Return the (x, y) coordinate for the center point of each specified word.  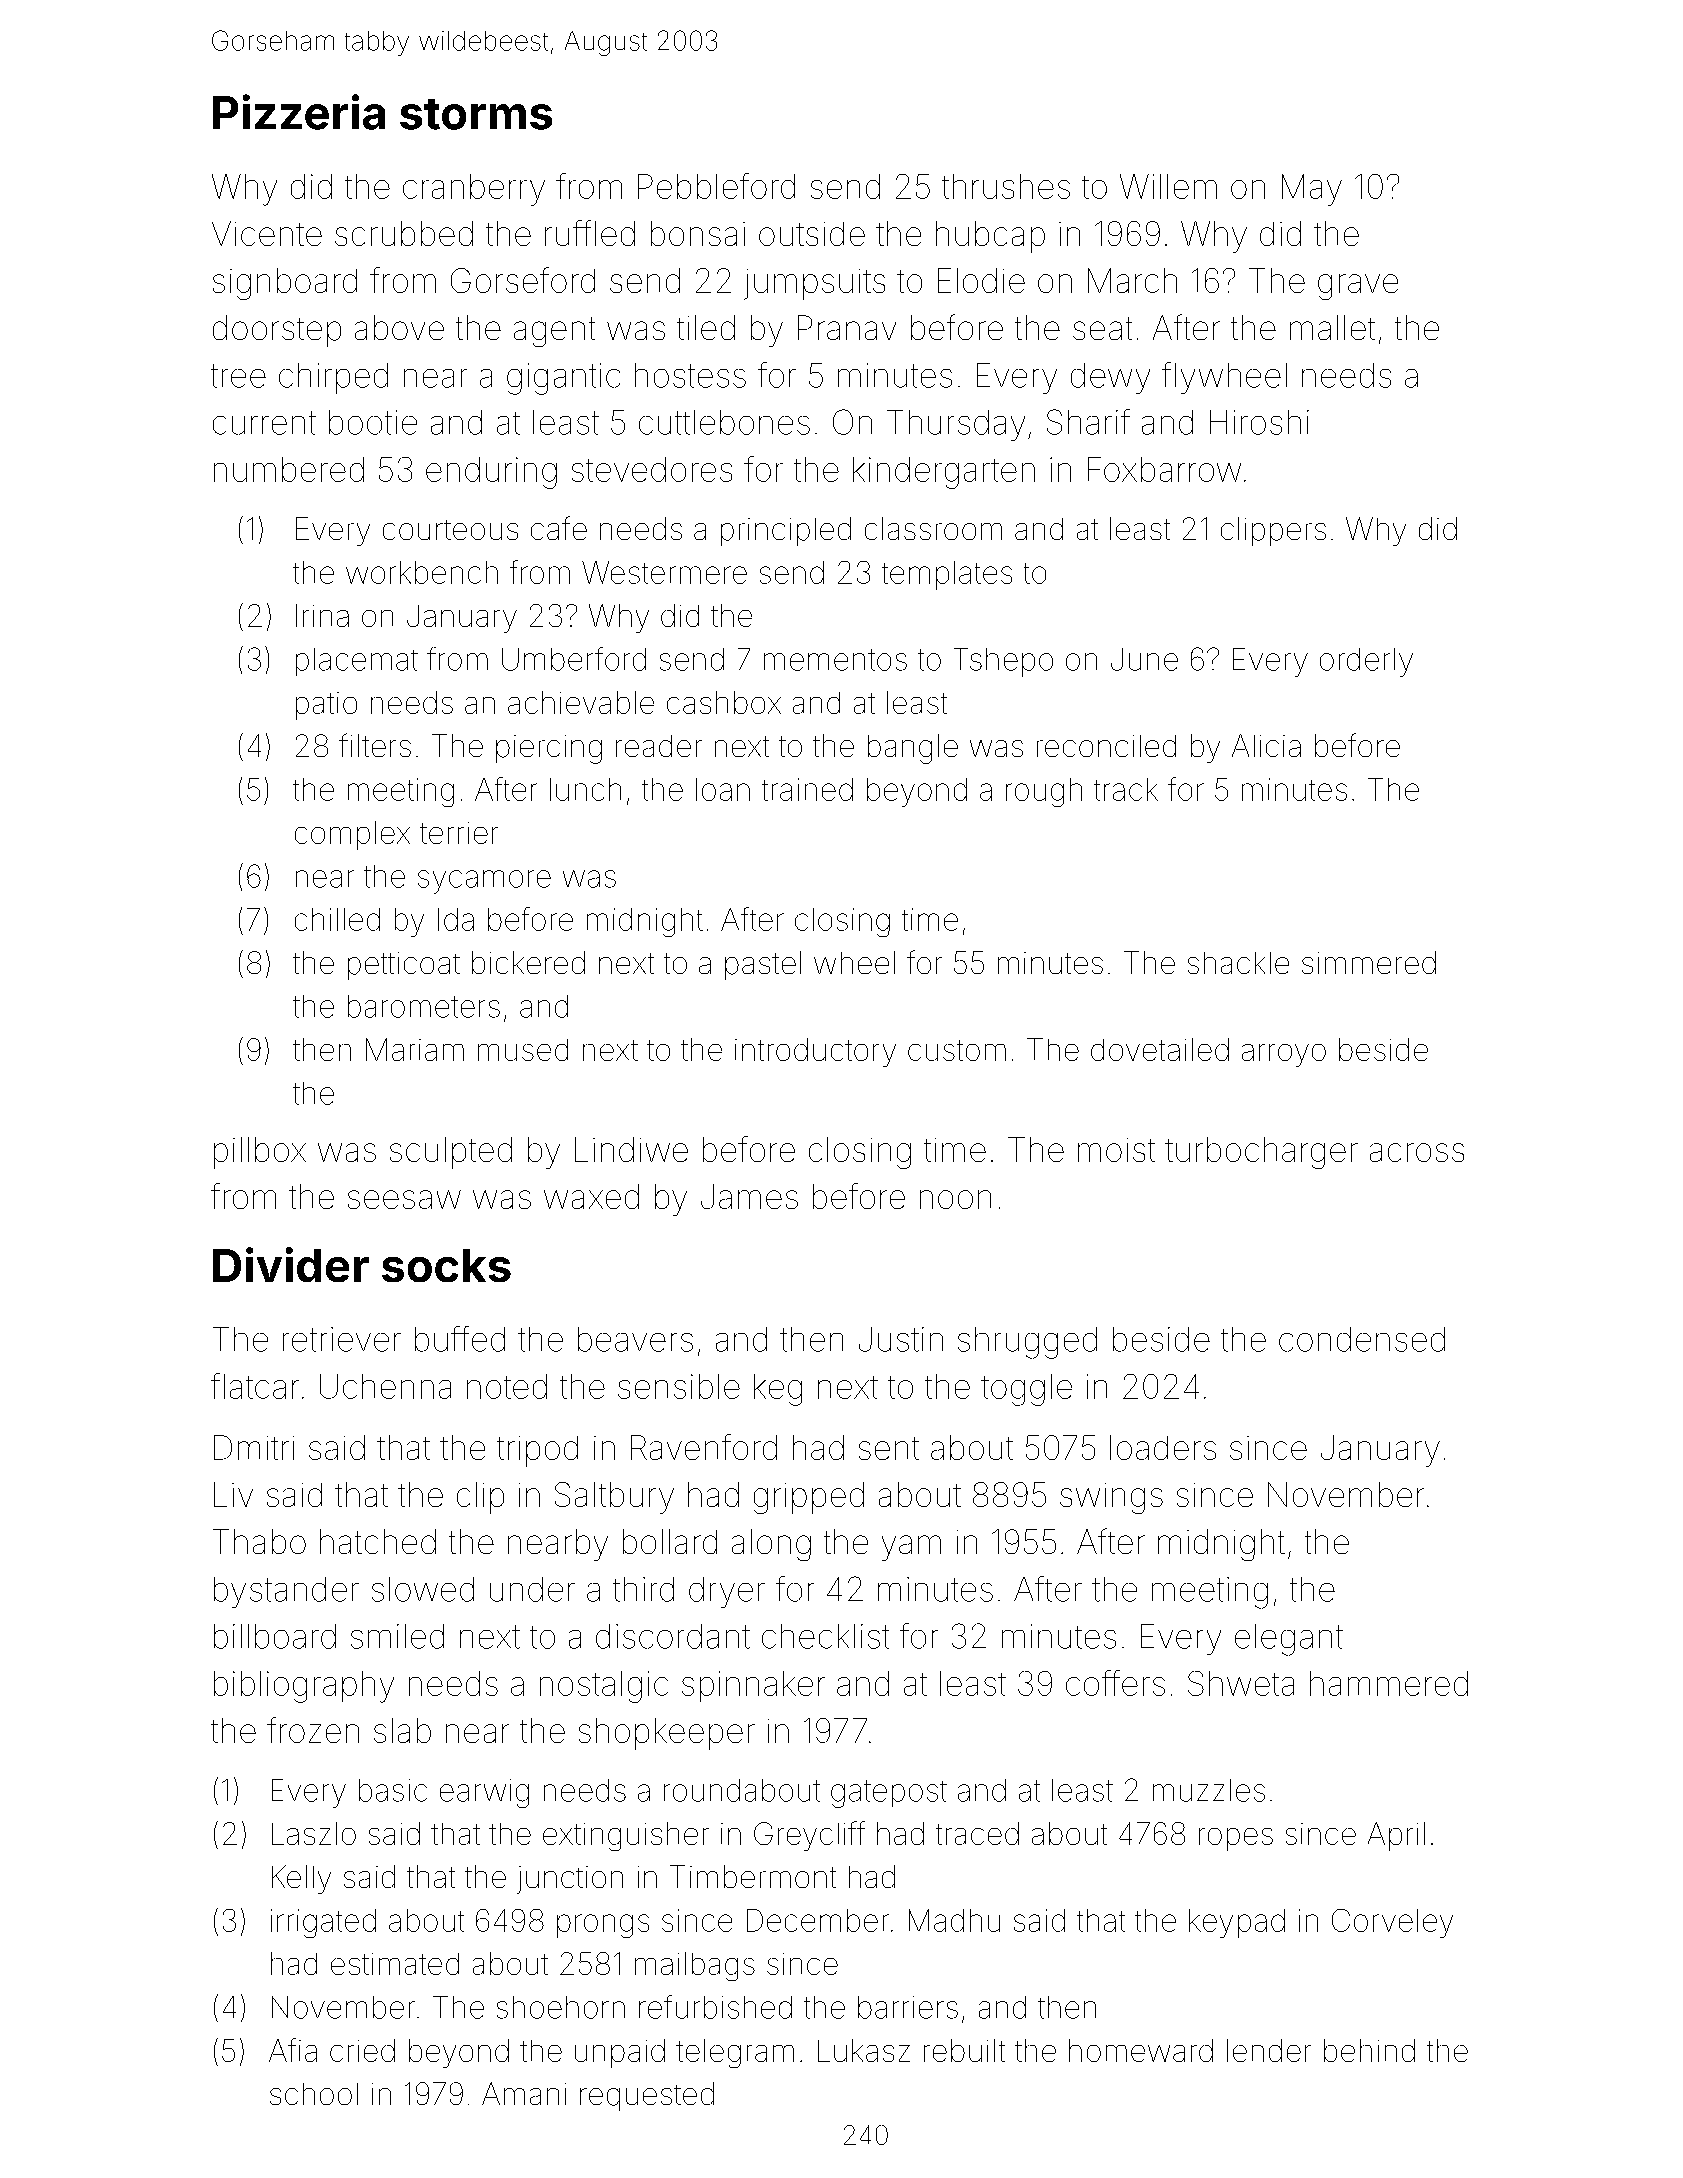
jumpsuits (814, 284)
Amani (524, 2093)
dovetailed (1160, 1049)
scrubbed (404, 233)
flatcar (255, 1386)
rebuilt (964, 2050)
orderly (1366, 662)
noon (955, 1199)
